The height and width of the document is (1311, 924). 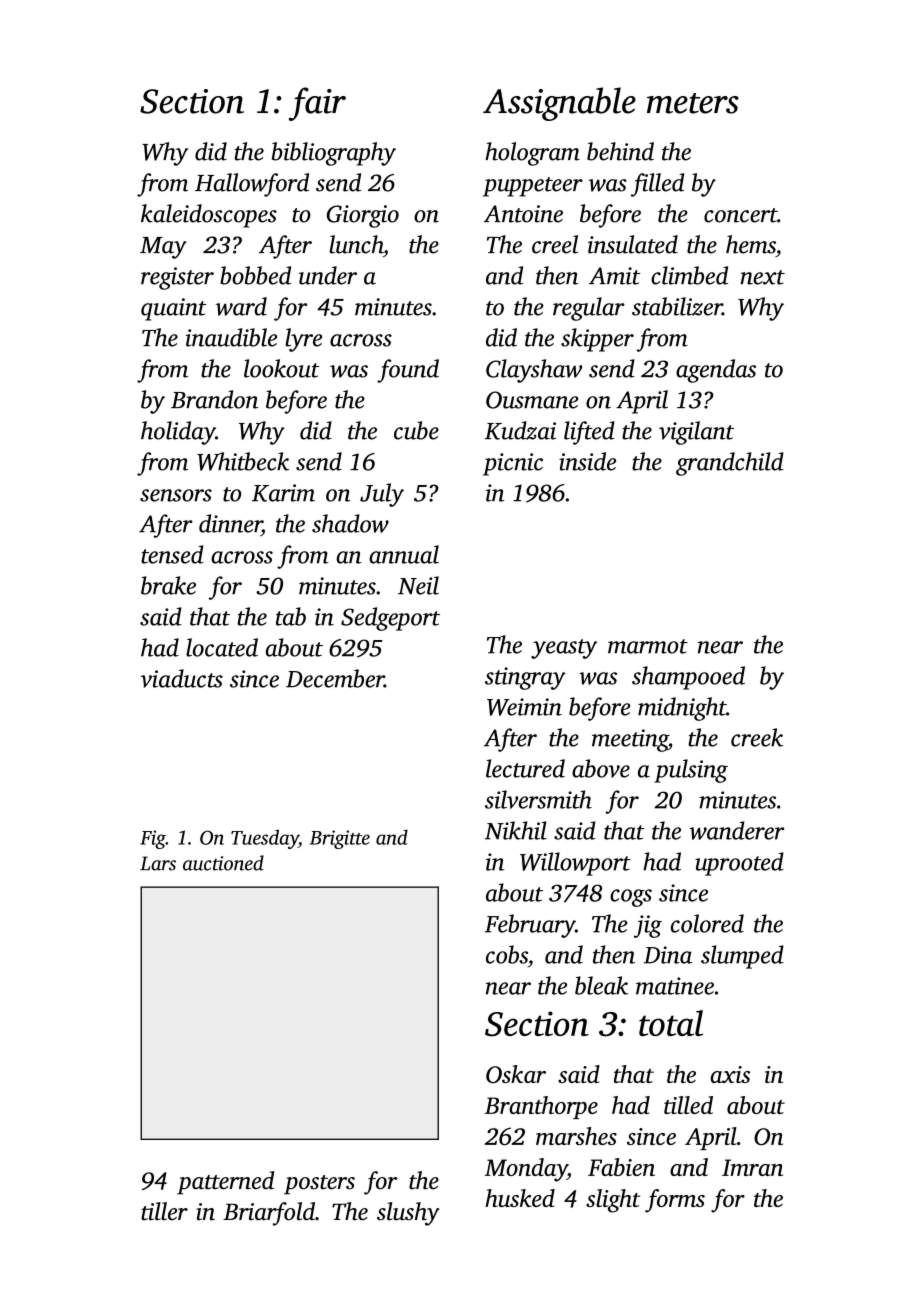 I want to click on February, so click(x=530, y=926).
